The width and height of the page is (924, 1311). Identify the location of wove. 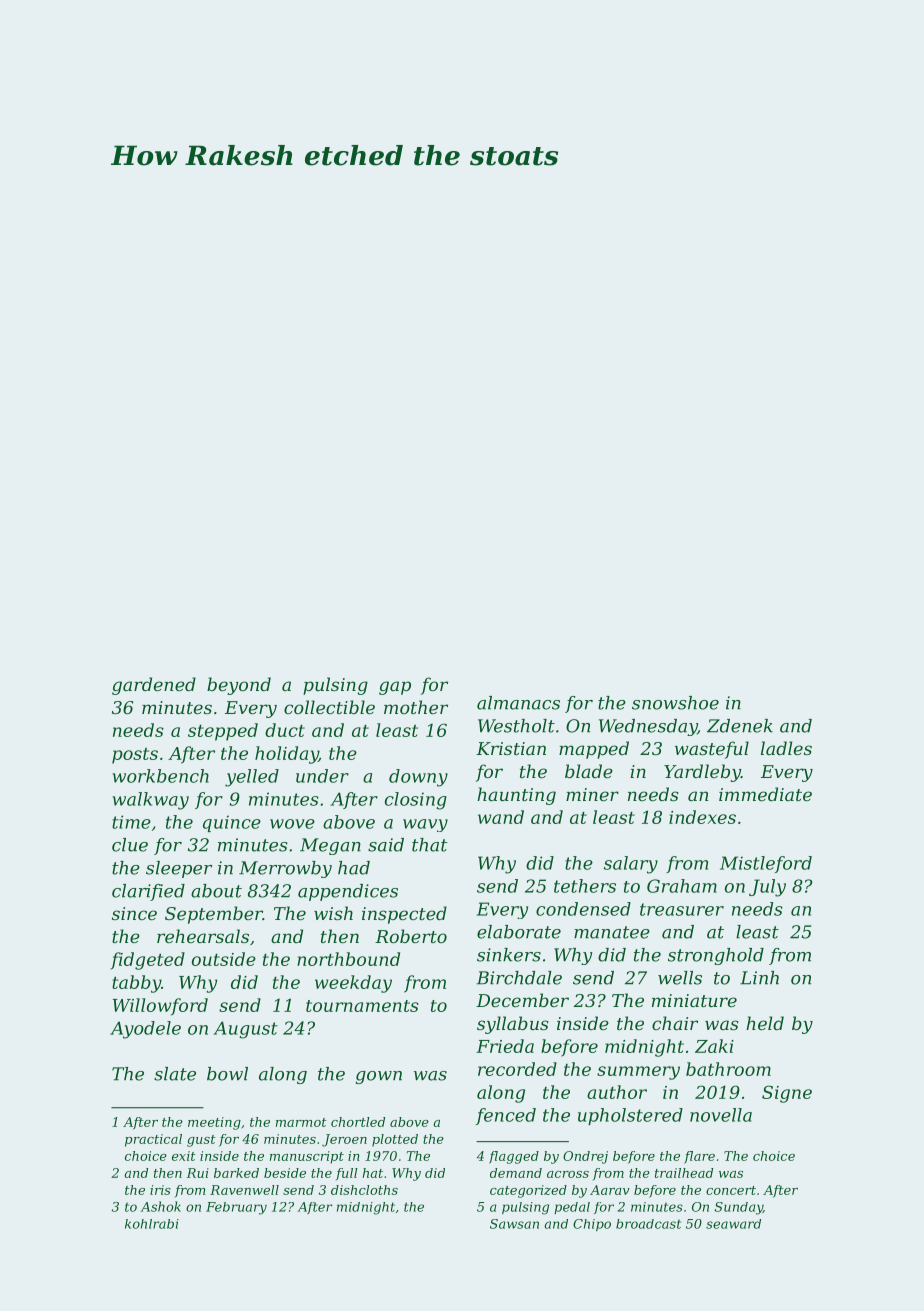
(292, 824).
